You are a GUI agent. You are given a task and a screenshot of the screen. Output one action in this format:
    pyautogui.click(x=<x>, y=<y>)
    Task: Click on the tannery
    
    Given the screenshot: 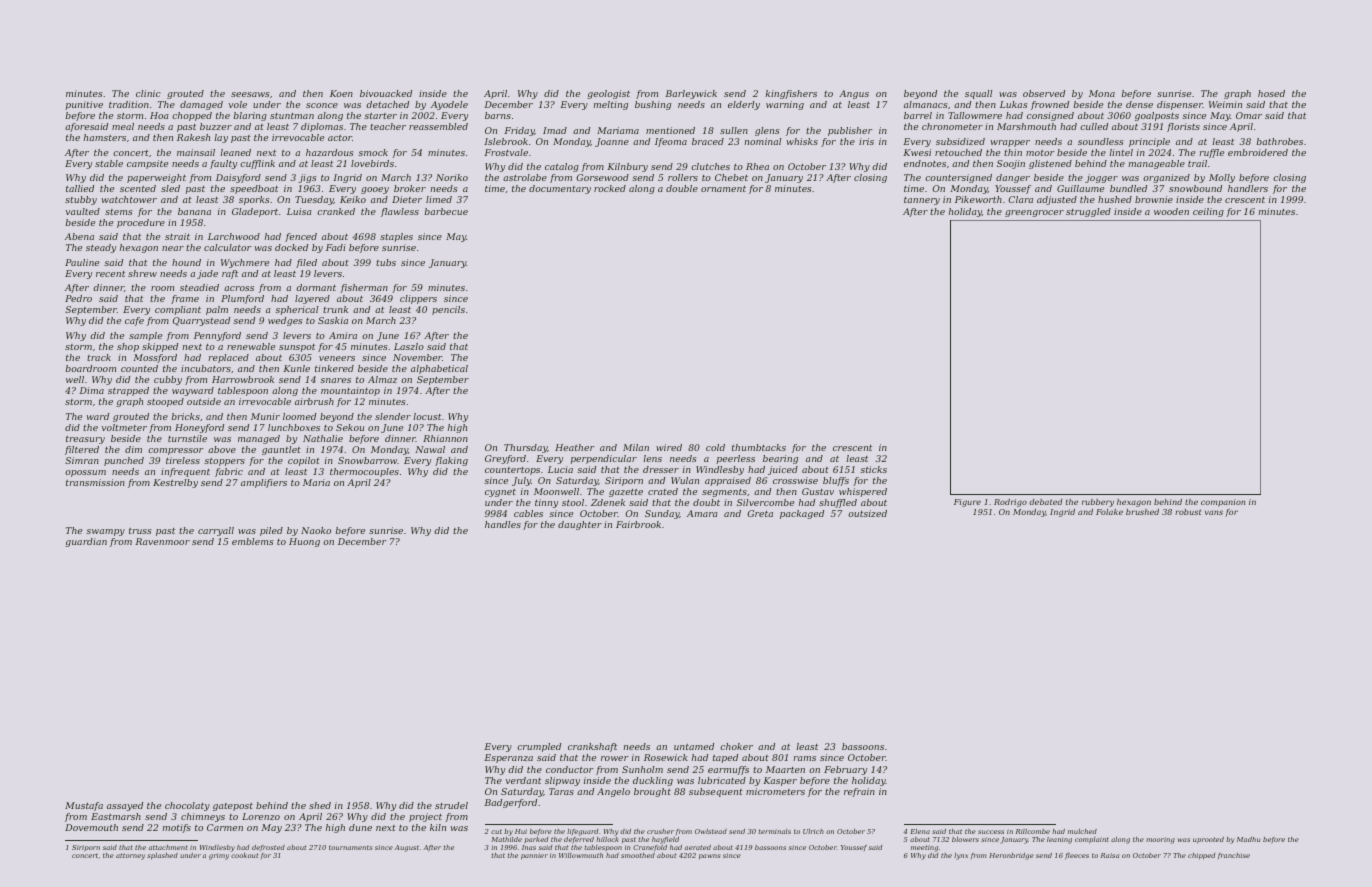 What is the action you would take?
    pyautogui.click(x=922, y=201)
